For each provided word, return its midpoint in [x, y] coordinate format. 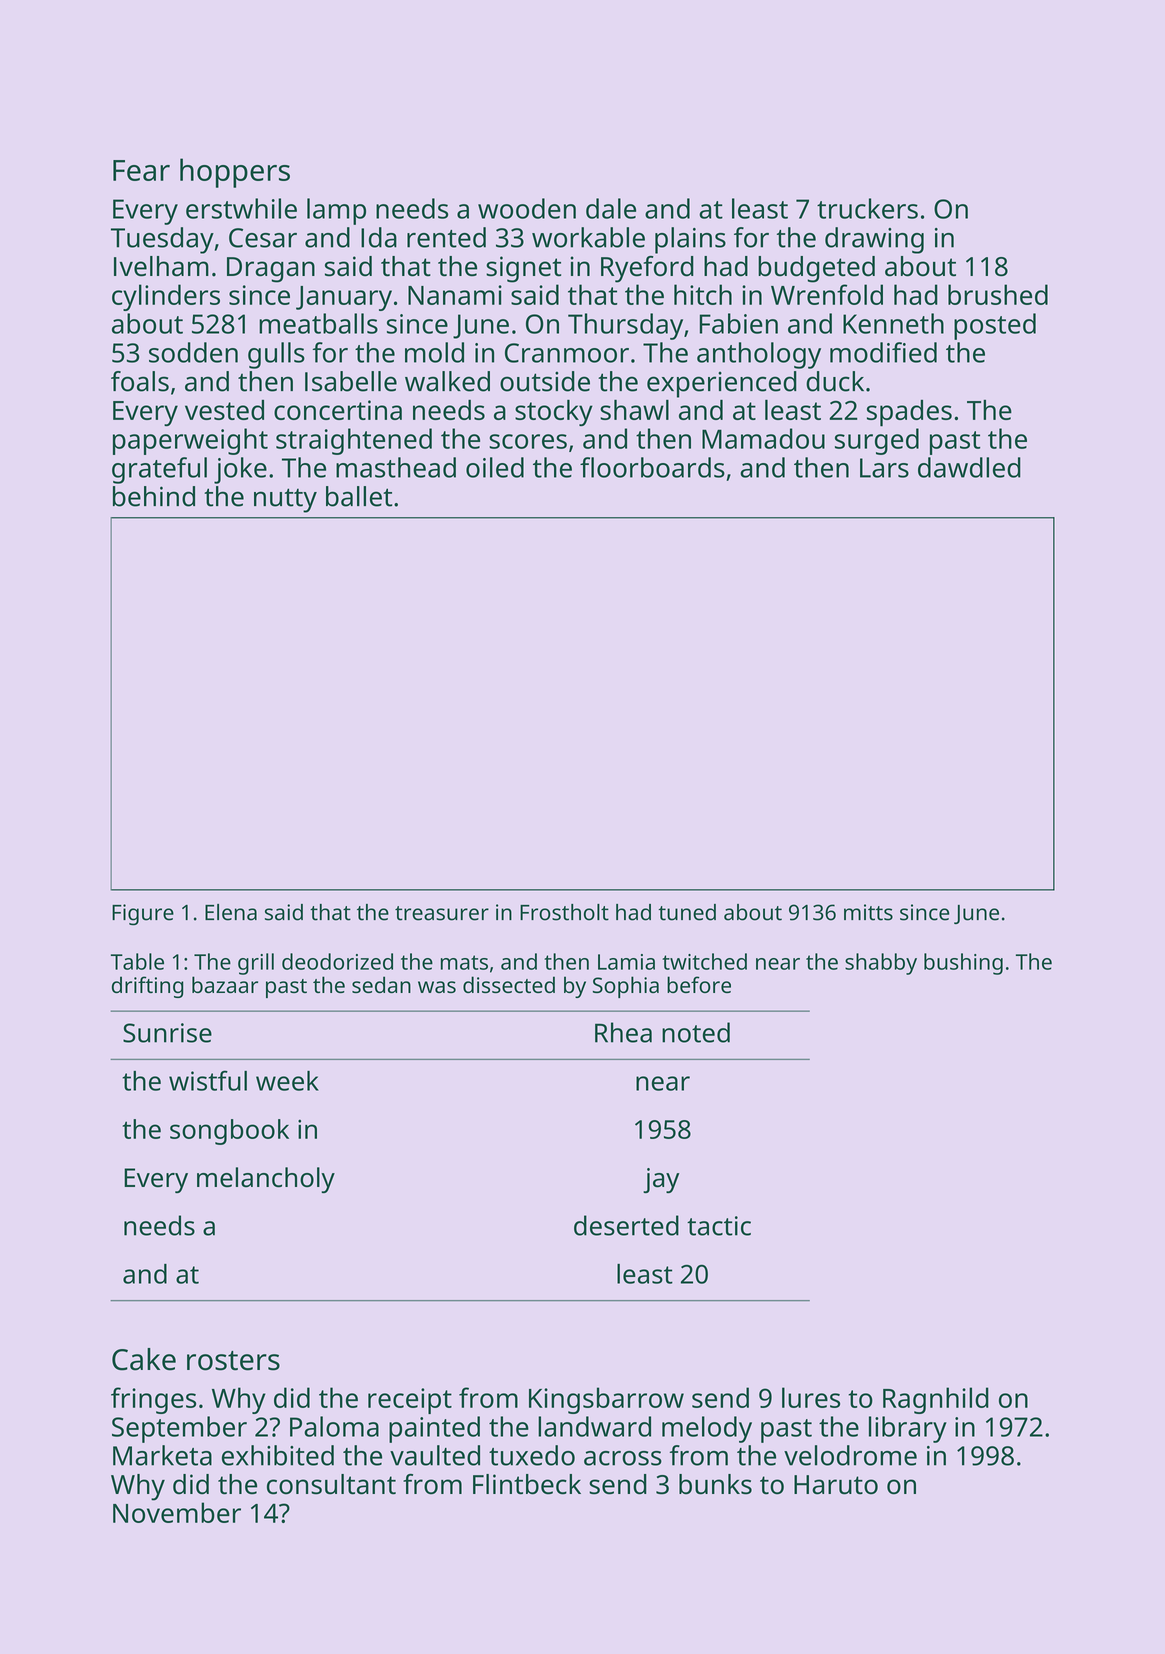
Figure [143, 915]
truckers [867, 208]
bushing [963, 964]
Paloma [334, 1426]
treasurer [442, 913]
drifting [147, 987]
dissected [509, 984]
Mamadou [763, 438]
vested [224, 410]
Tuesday [162, 240]
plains [690, 240]
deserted [626, 1225]
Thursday [625, 326]
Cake [144, 1359]
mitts [868, 912]
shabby [881, 964]
